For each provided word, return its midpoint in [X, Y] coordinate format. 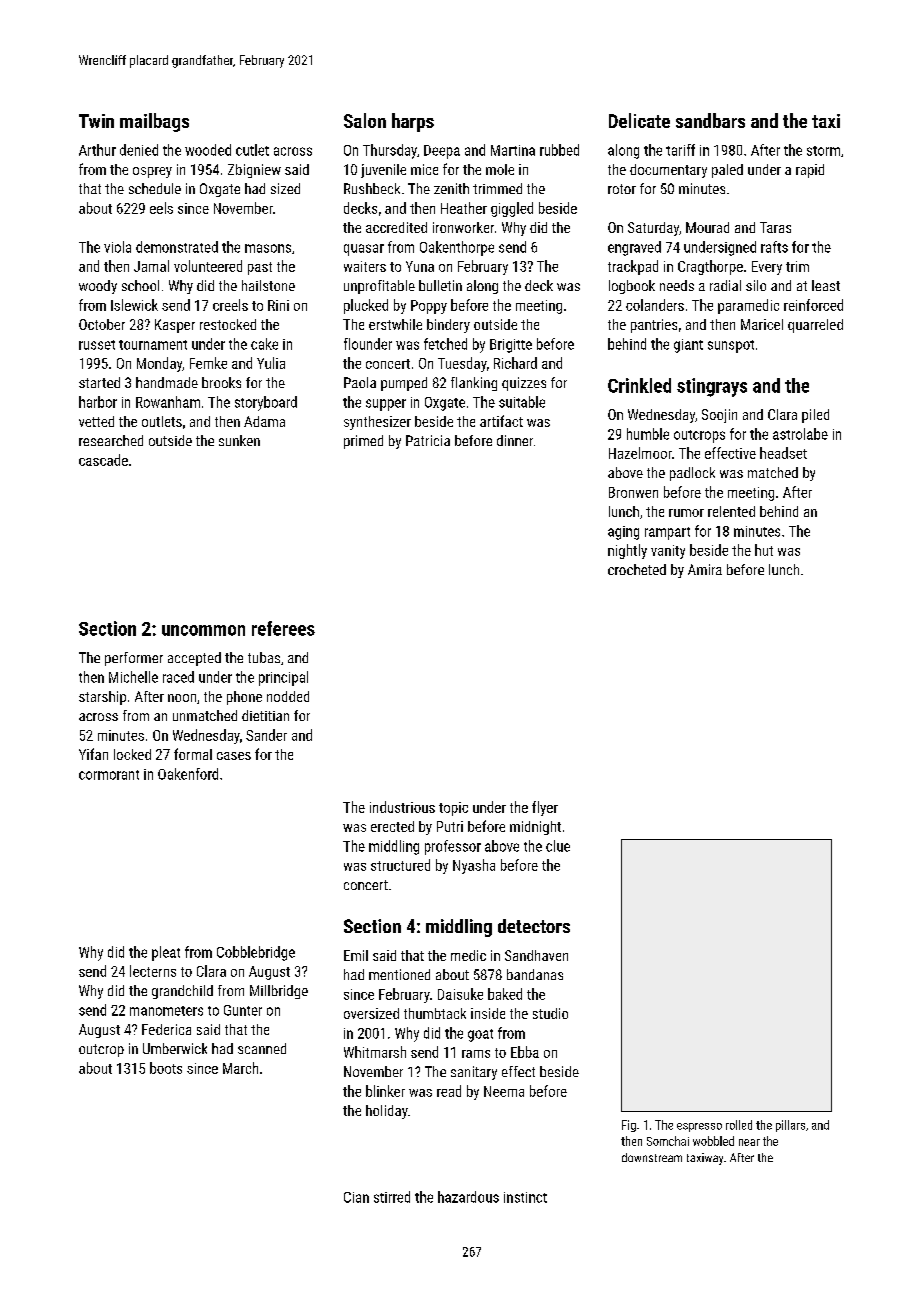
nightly [627, 551]
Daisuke [460, 994]
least [826, 285]
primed [363, 442]
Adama [264, 421]
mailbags [154, 122]
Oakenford [188, 774]
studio [550, 1013]
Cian [356, 1197]
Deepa [442, 152]
